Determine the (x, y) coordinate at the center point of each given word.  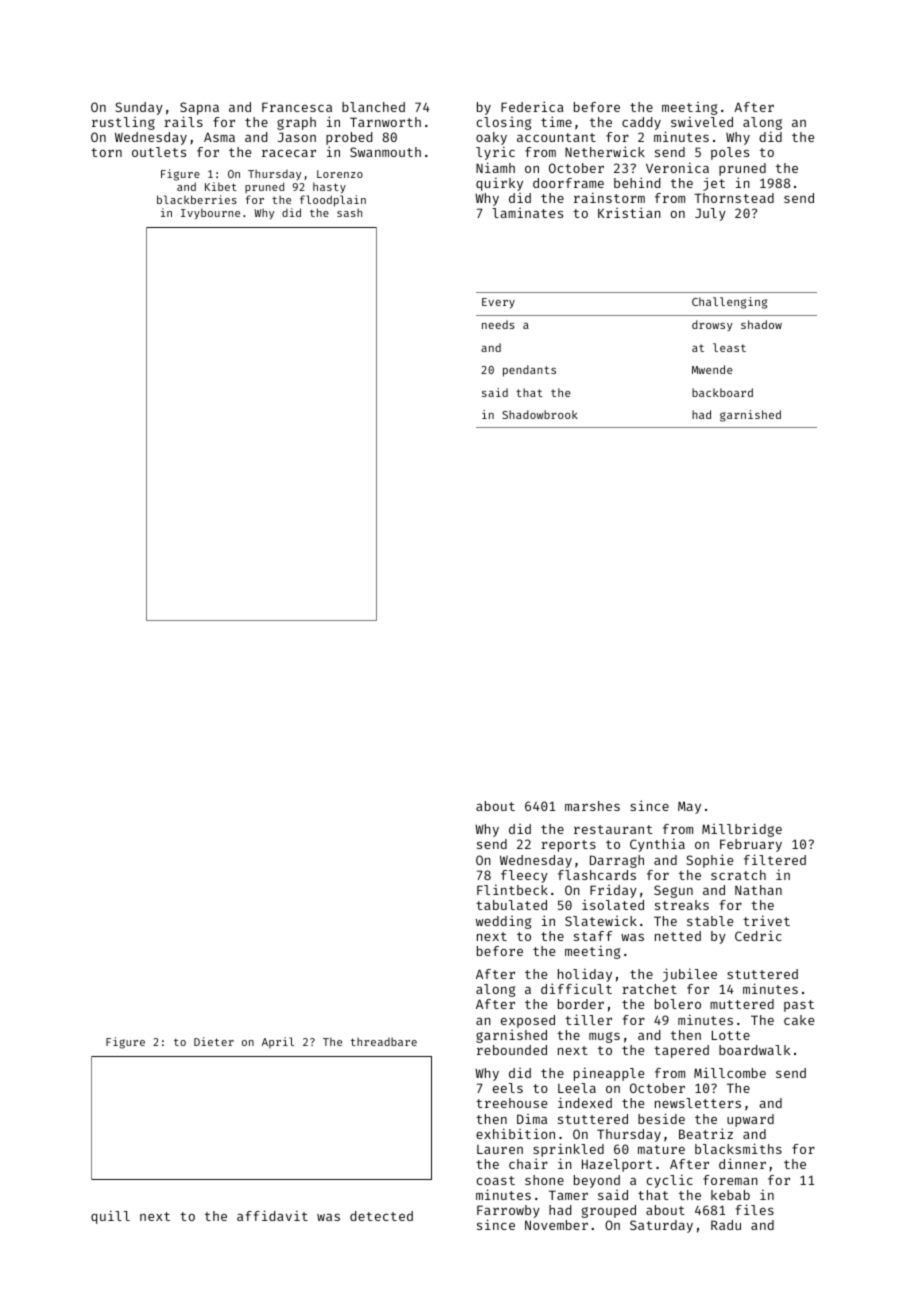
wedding (503, 922)
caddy (641, 123)
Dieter (214, 1041)
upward (750, 1120)
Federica (532, 106)
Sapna (199, 108)
